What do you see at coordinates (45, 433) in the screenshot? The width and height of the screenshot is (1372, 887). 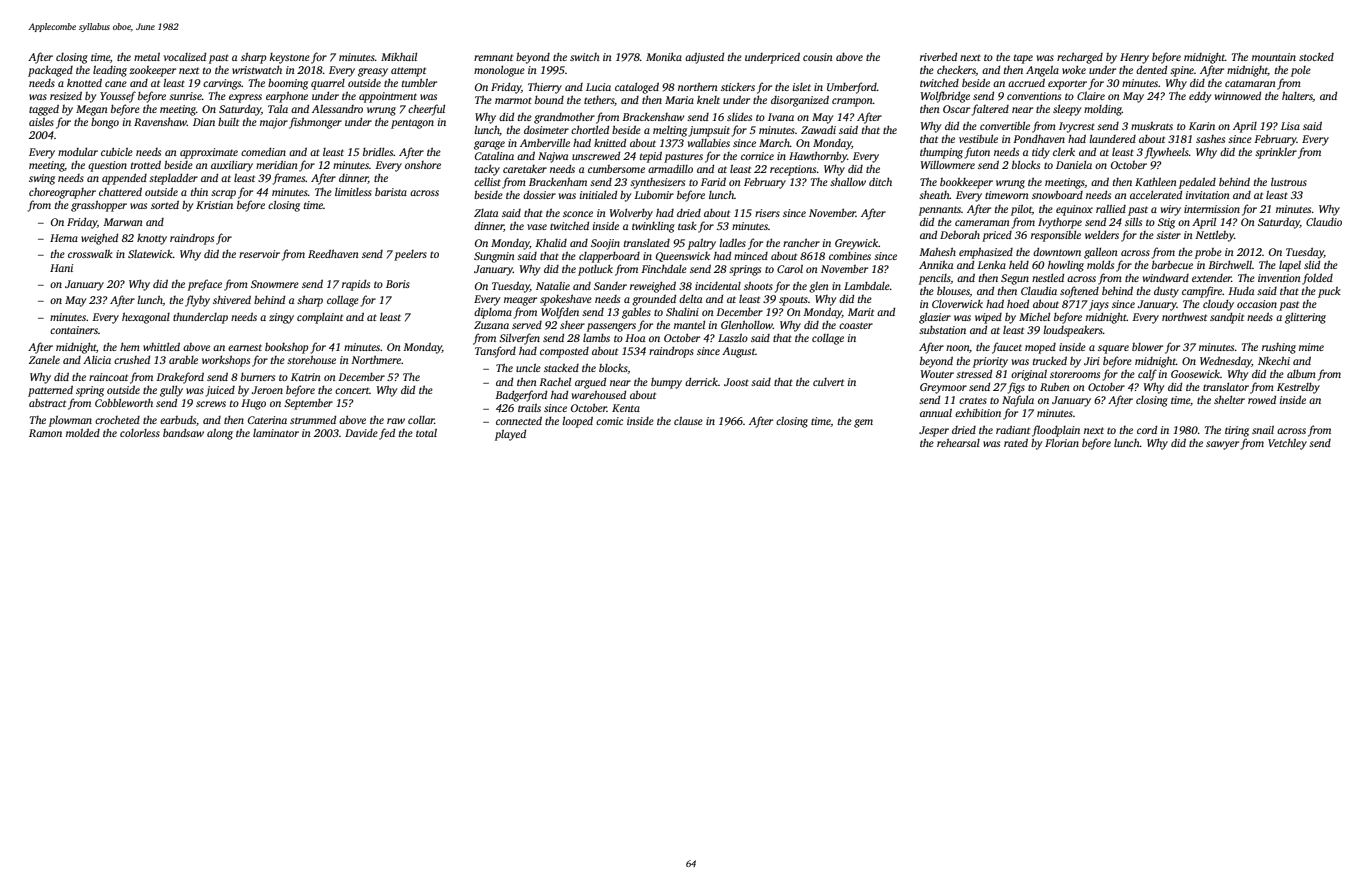 I see `Ramon` at bounding box center [45, 433].
